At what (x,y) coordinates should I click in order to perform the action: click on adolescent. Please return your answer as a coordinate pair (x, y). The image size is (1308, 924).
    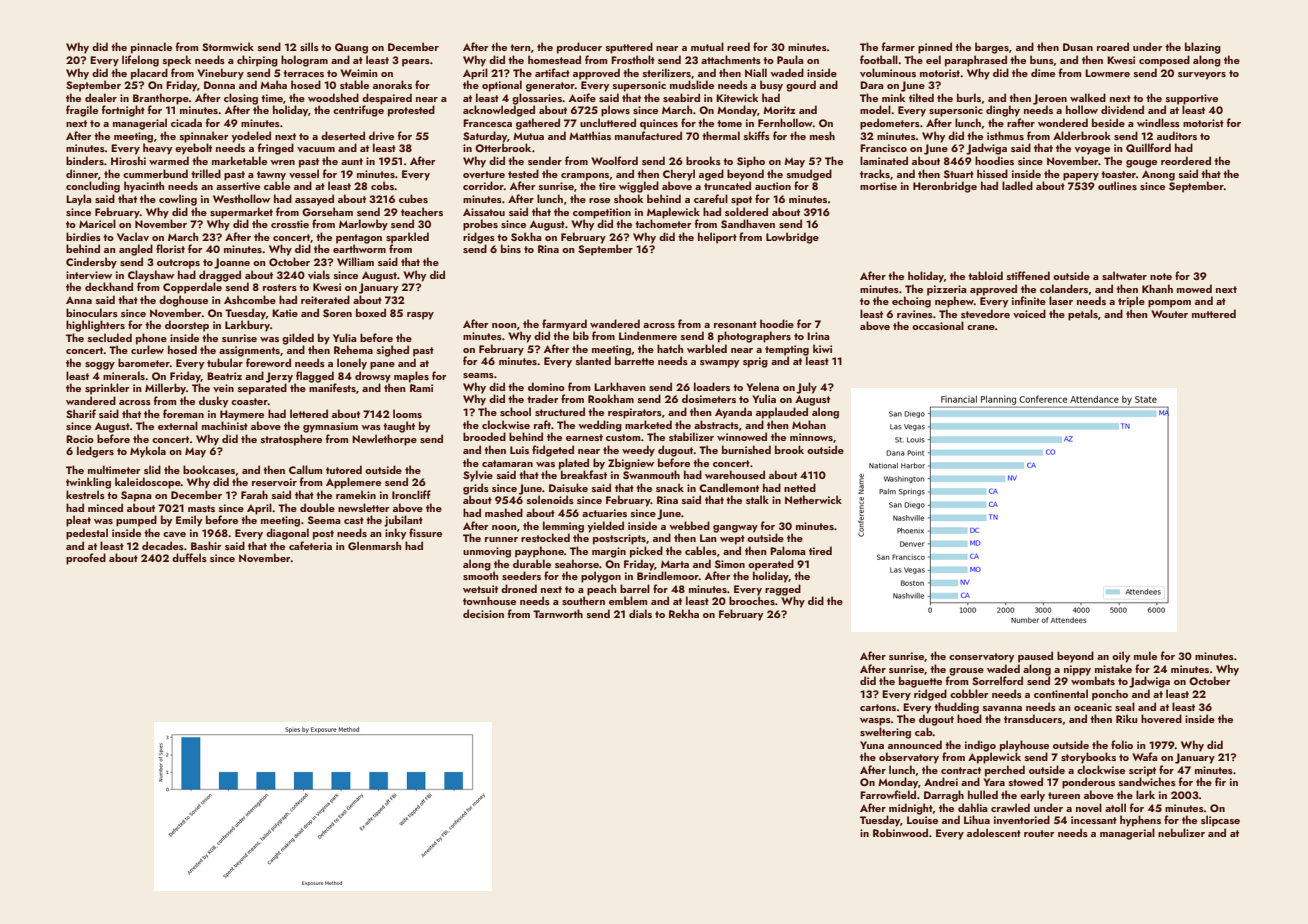
    Looking at the image, I should click on (994, 832).
